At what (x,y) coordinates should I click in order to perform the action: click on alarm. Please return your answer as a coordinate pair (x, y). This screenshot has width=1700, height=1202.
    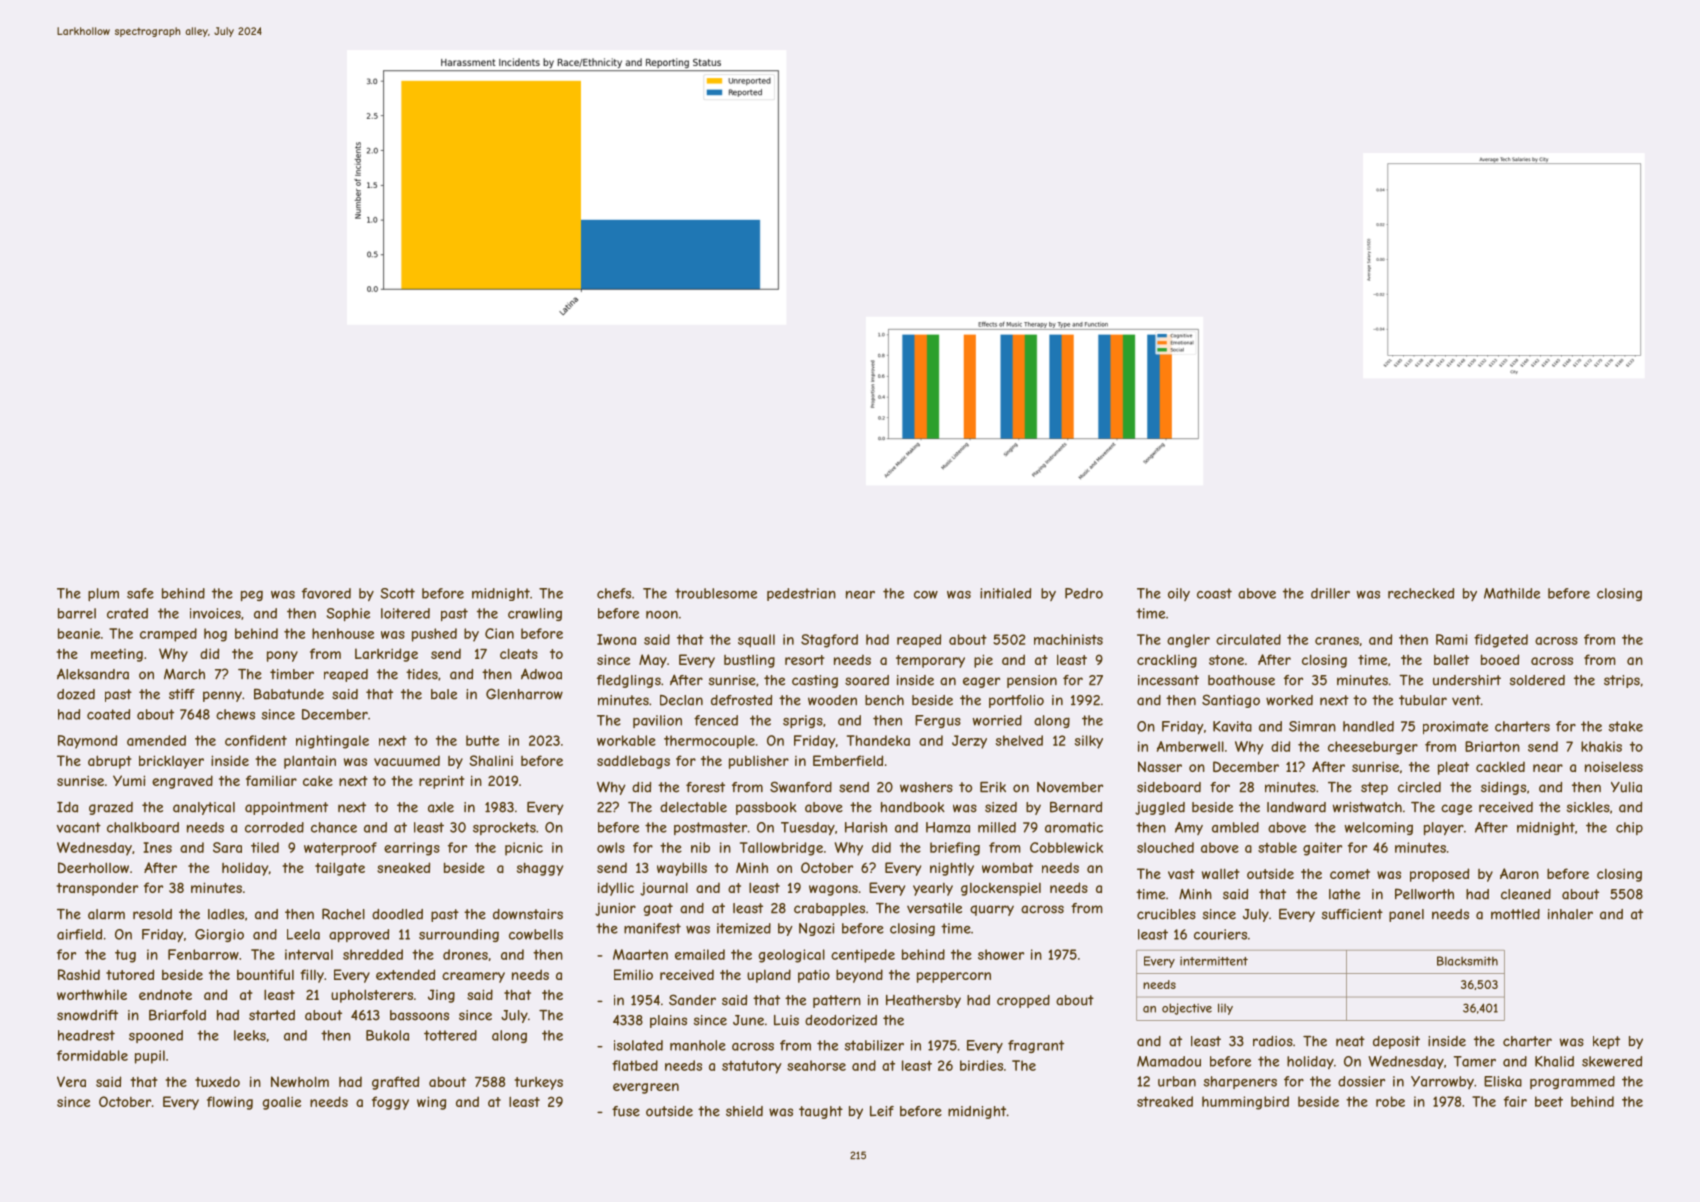
    Looking at the image, I should click on (106, 914).
